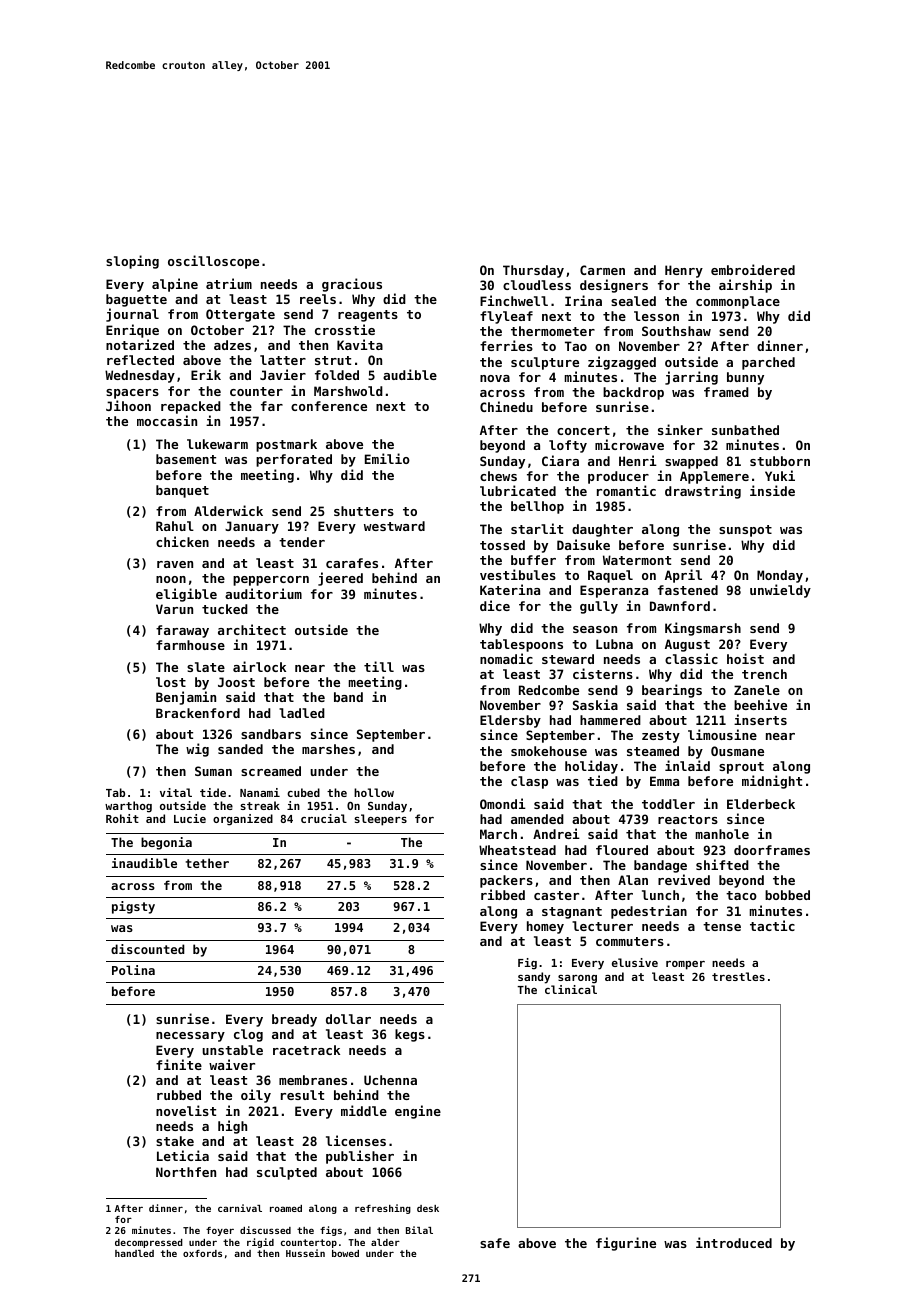  What do you see at coordinates (761, 804) in the page?
I see `Elderbeck` at bounding box center [761, 804].
